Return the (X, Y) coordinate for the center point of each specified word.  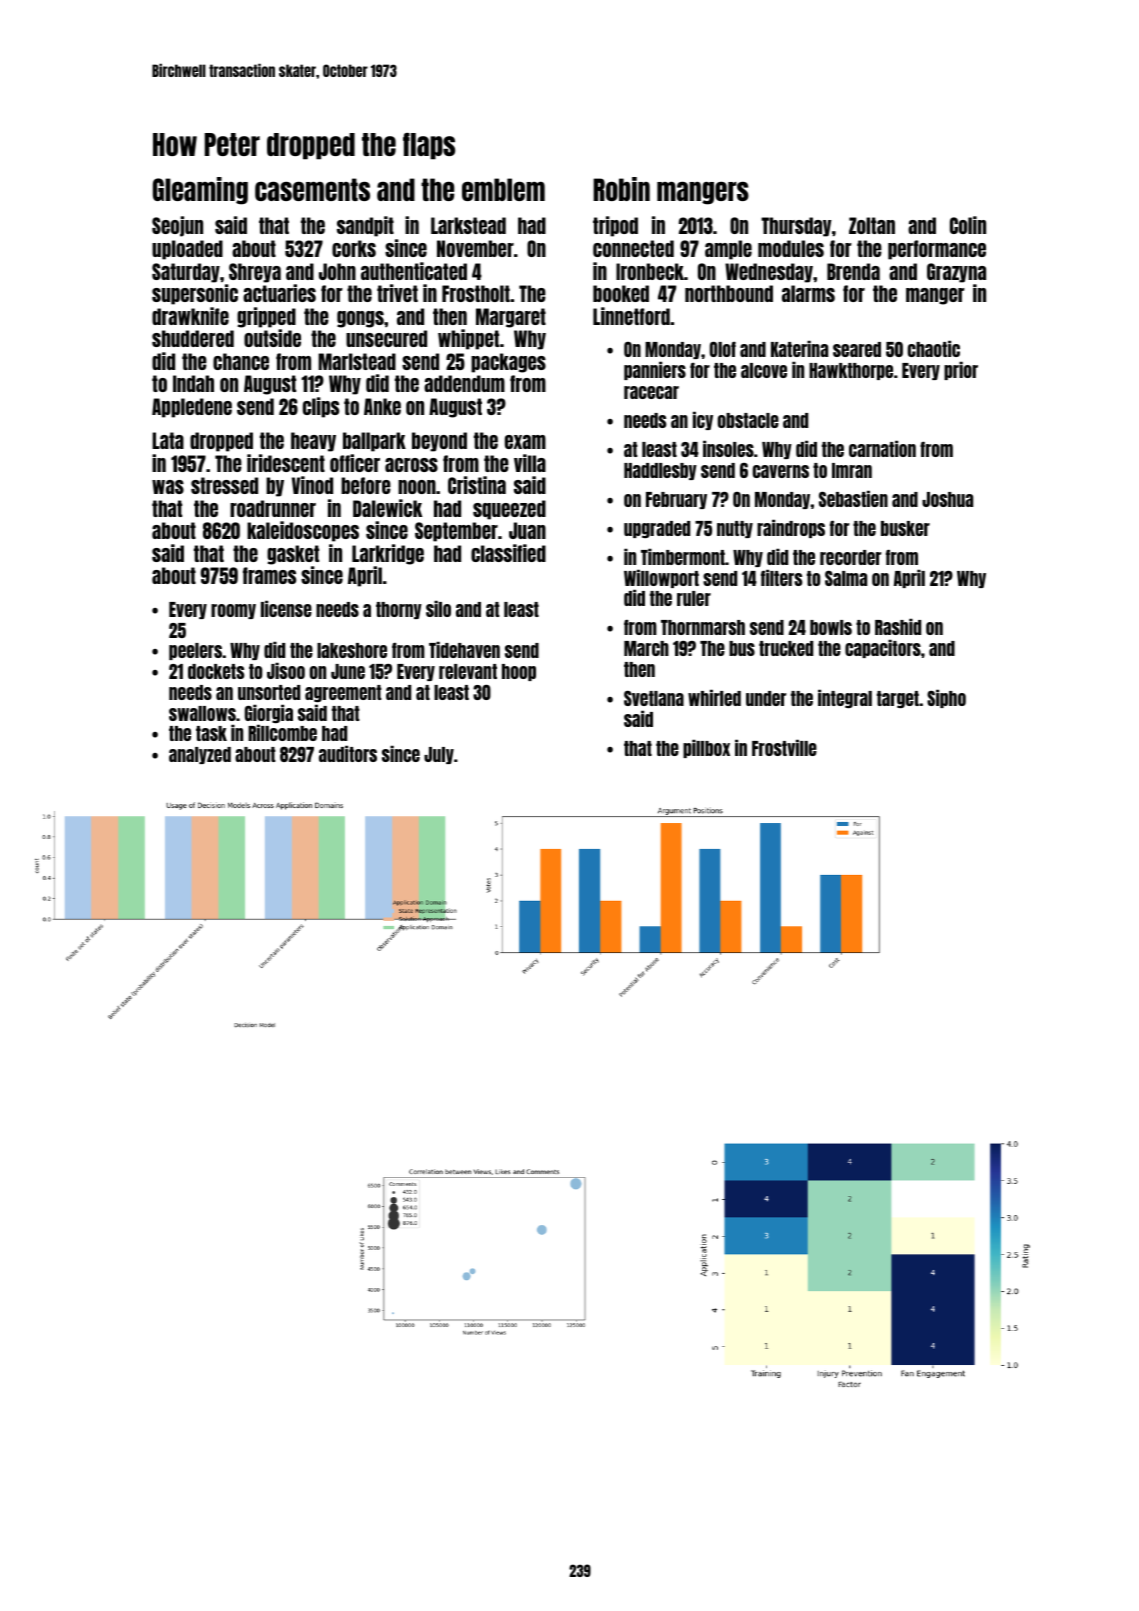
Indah (193, 383)
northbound (729, 293)
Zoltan (872, 225)
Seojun (177, 226)
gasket (293, 555)
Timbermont (683, 556)
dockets (216, 671)
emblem (503, 189)
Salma (846, 578)
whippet (468, 339)
